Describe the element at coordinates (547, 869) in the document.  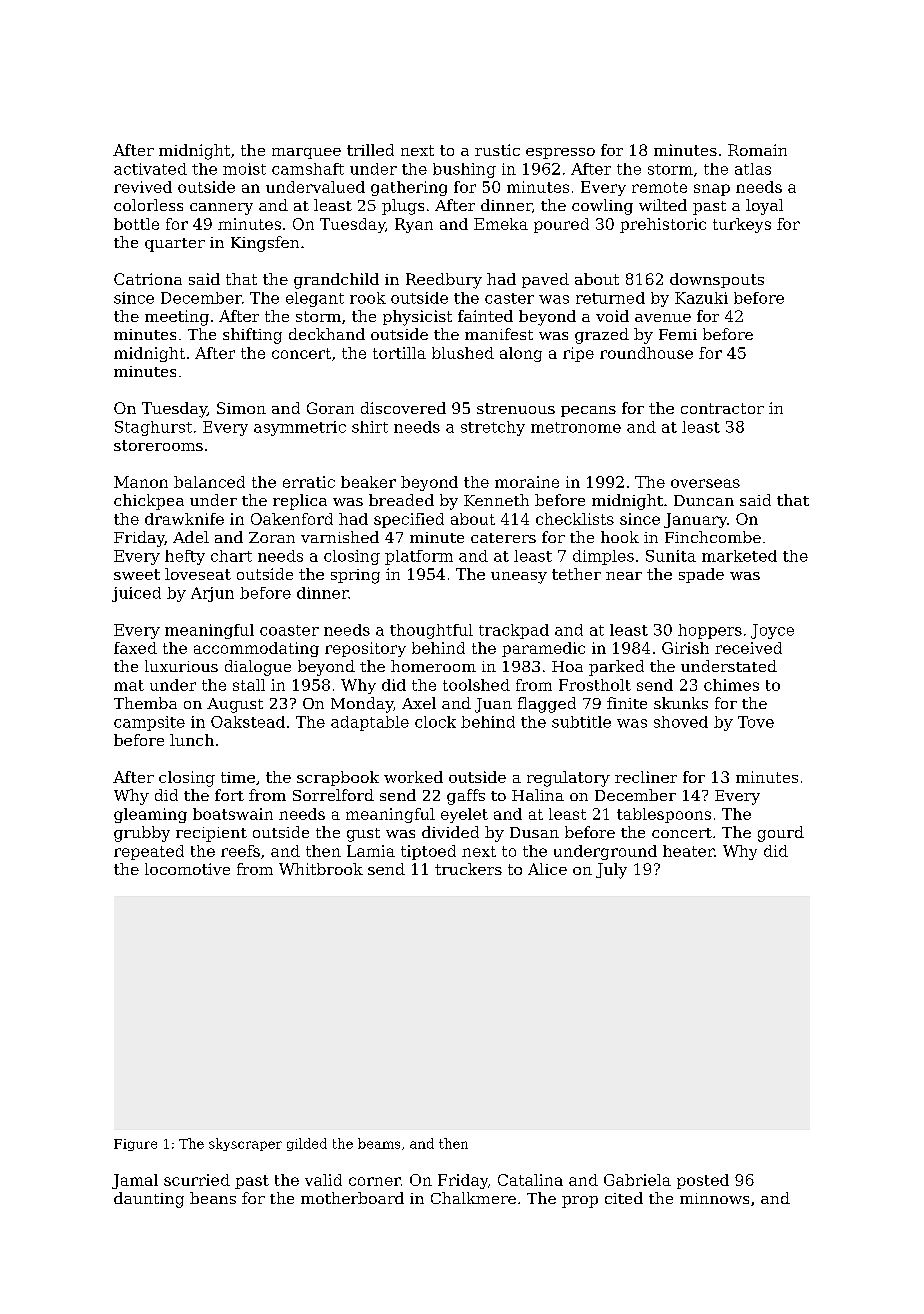
I see `Alice` at that location.
